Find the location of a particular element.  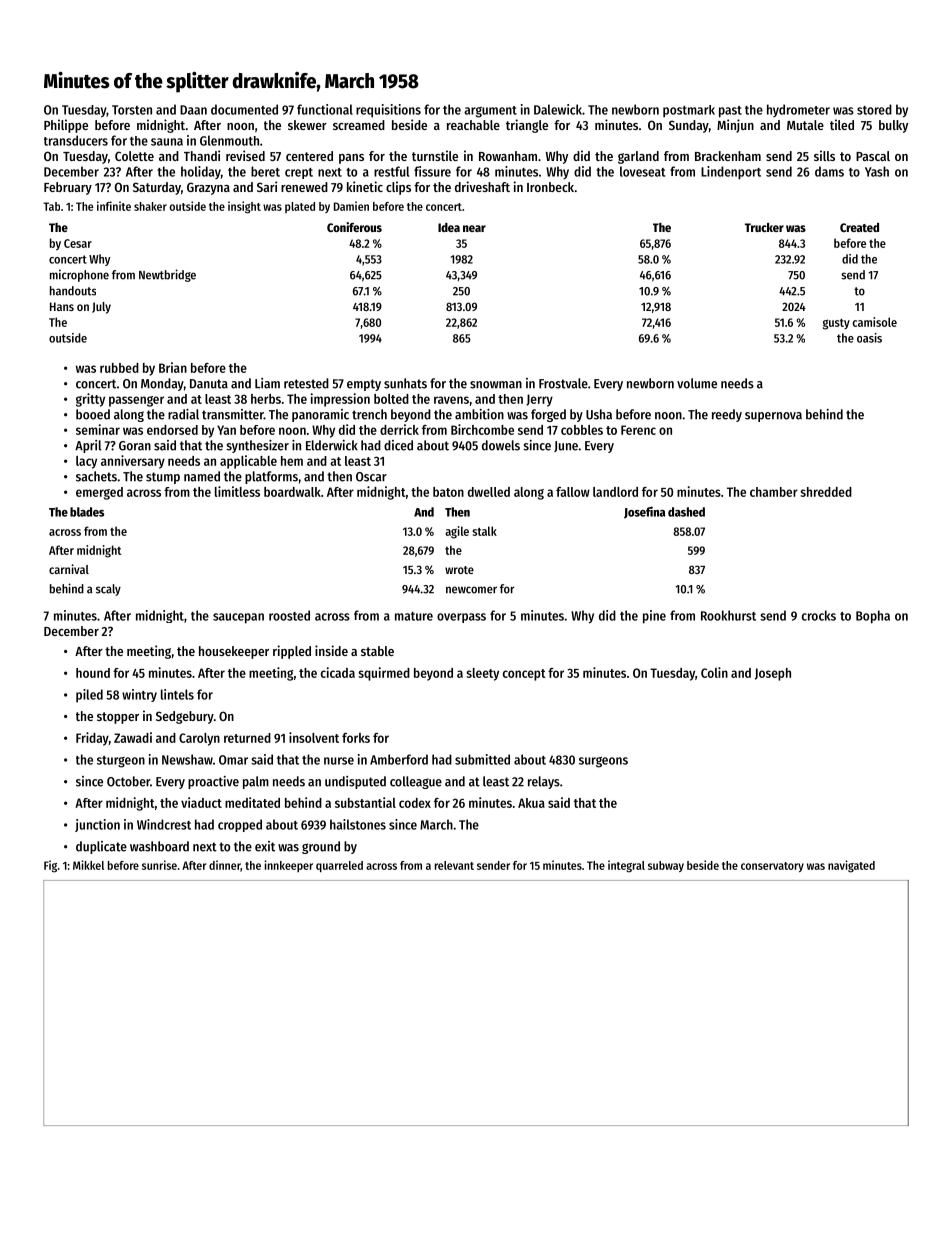

passenger is located at coordinates (136, 401).
